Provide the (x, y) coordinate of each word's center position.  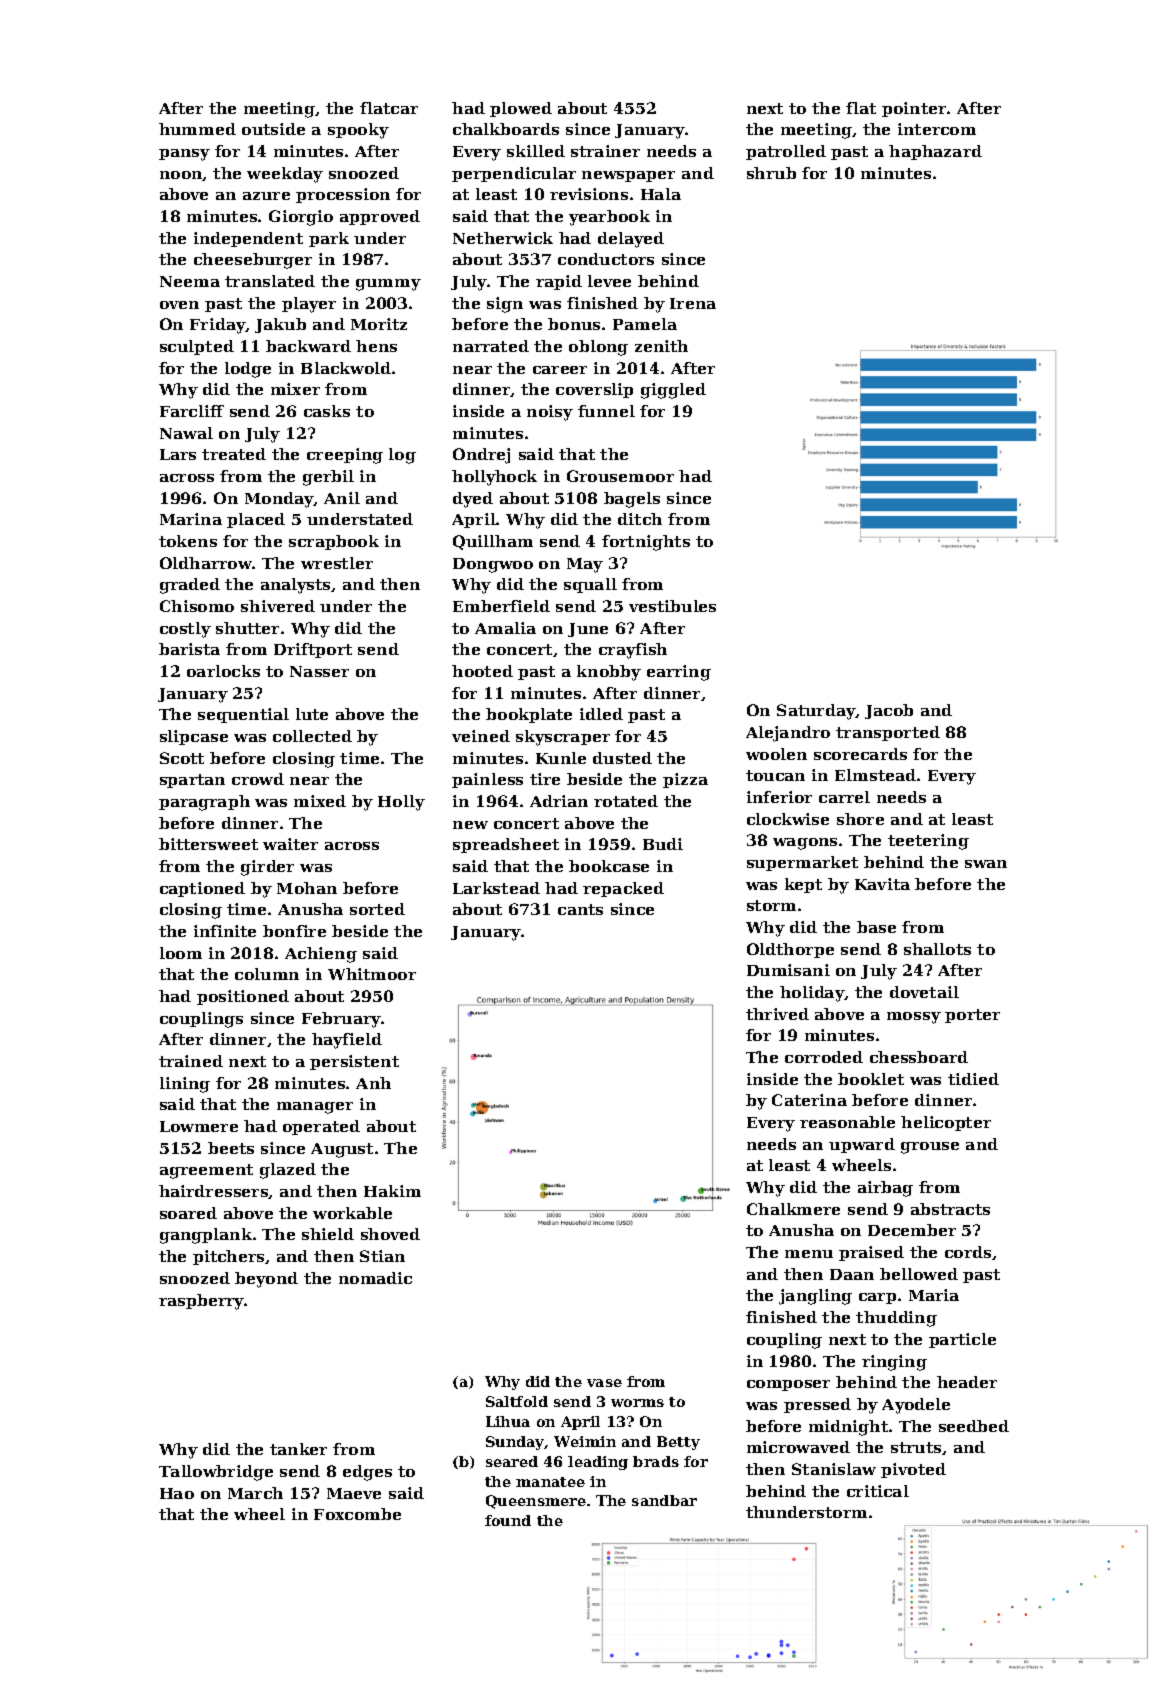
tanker (298, 1449)
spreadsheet (506, 845)
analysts (296, 586)
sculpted (197, 347)
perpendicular (514, 174)
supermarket (802, 863)
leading (598, 1463)
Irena (693, 303)
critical (878, 1491)
